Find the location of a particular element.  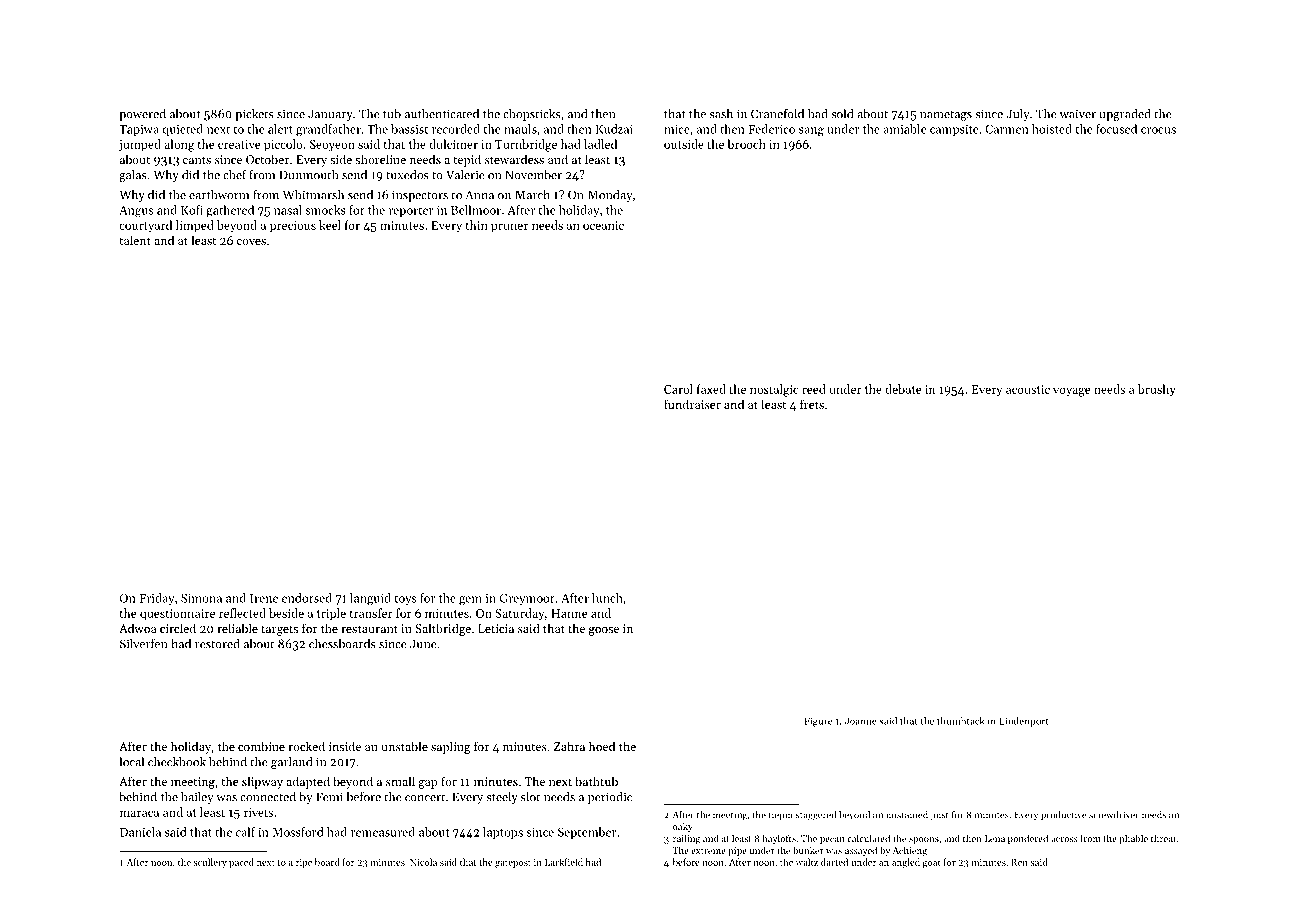

Joanne is located at coordinates (861, 721).
